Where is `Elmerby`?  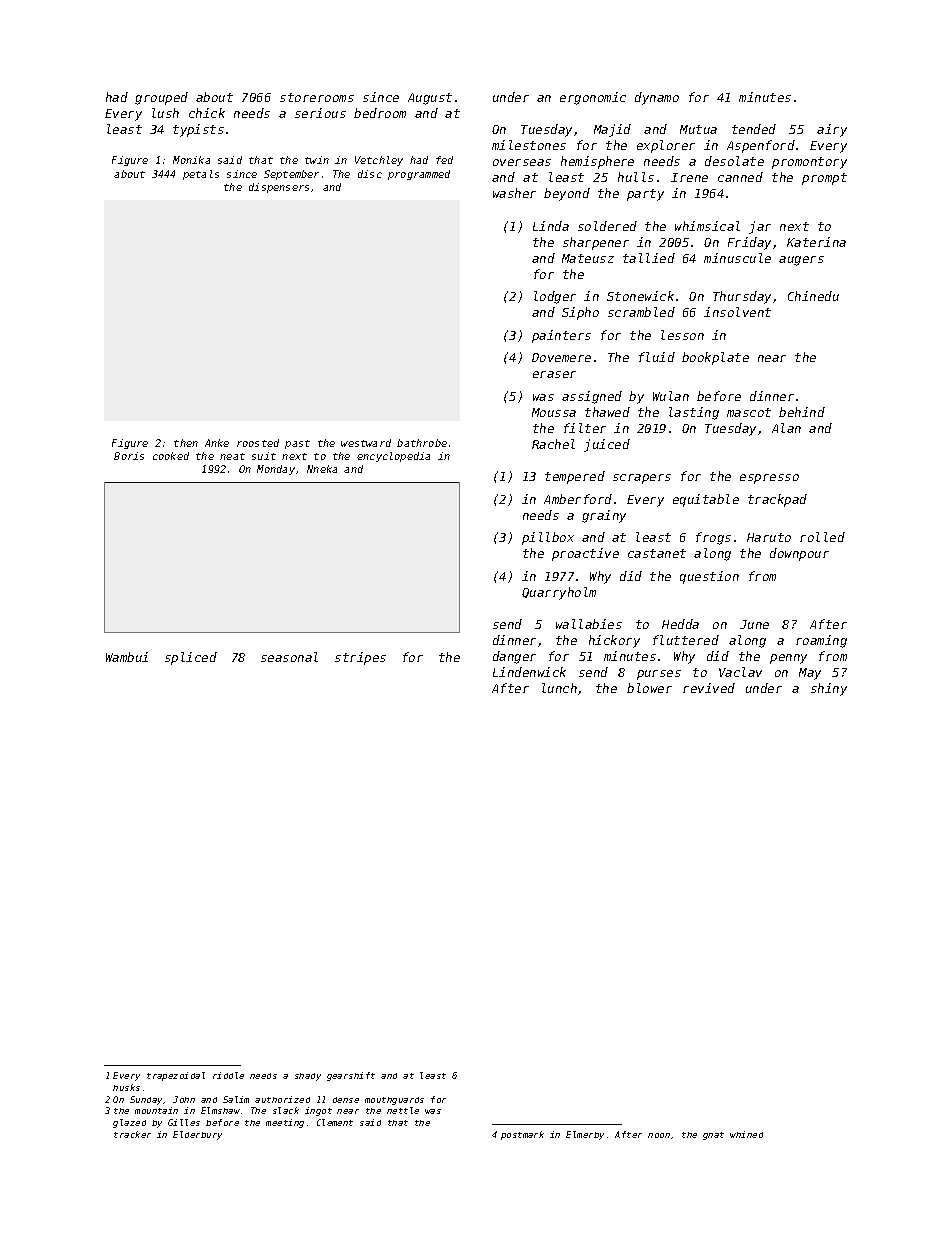
Elmerby is located at coordinates (585, 1135).
